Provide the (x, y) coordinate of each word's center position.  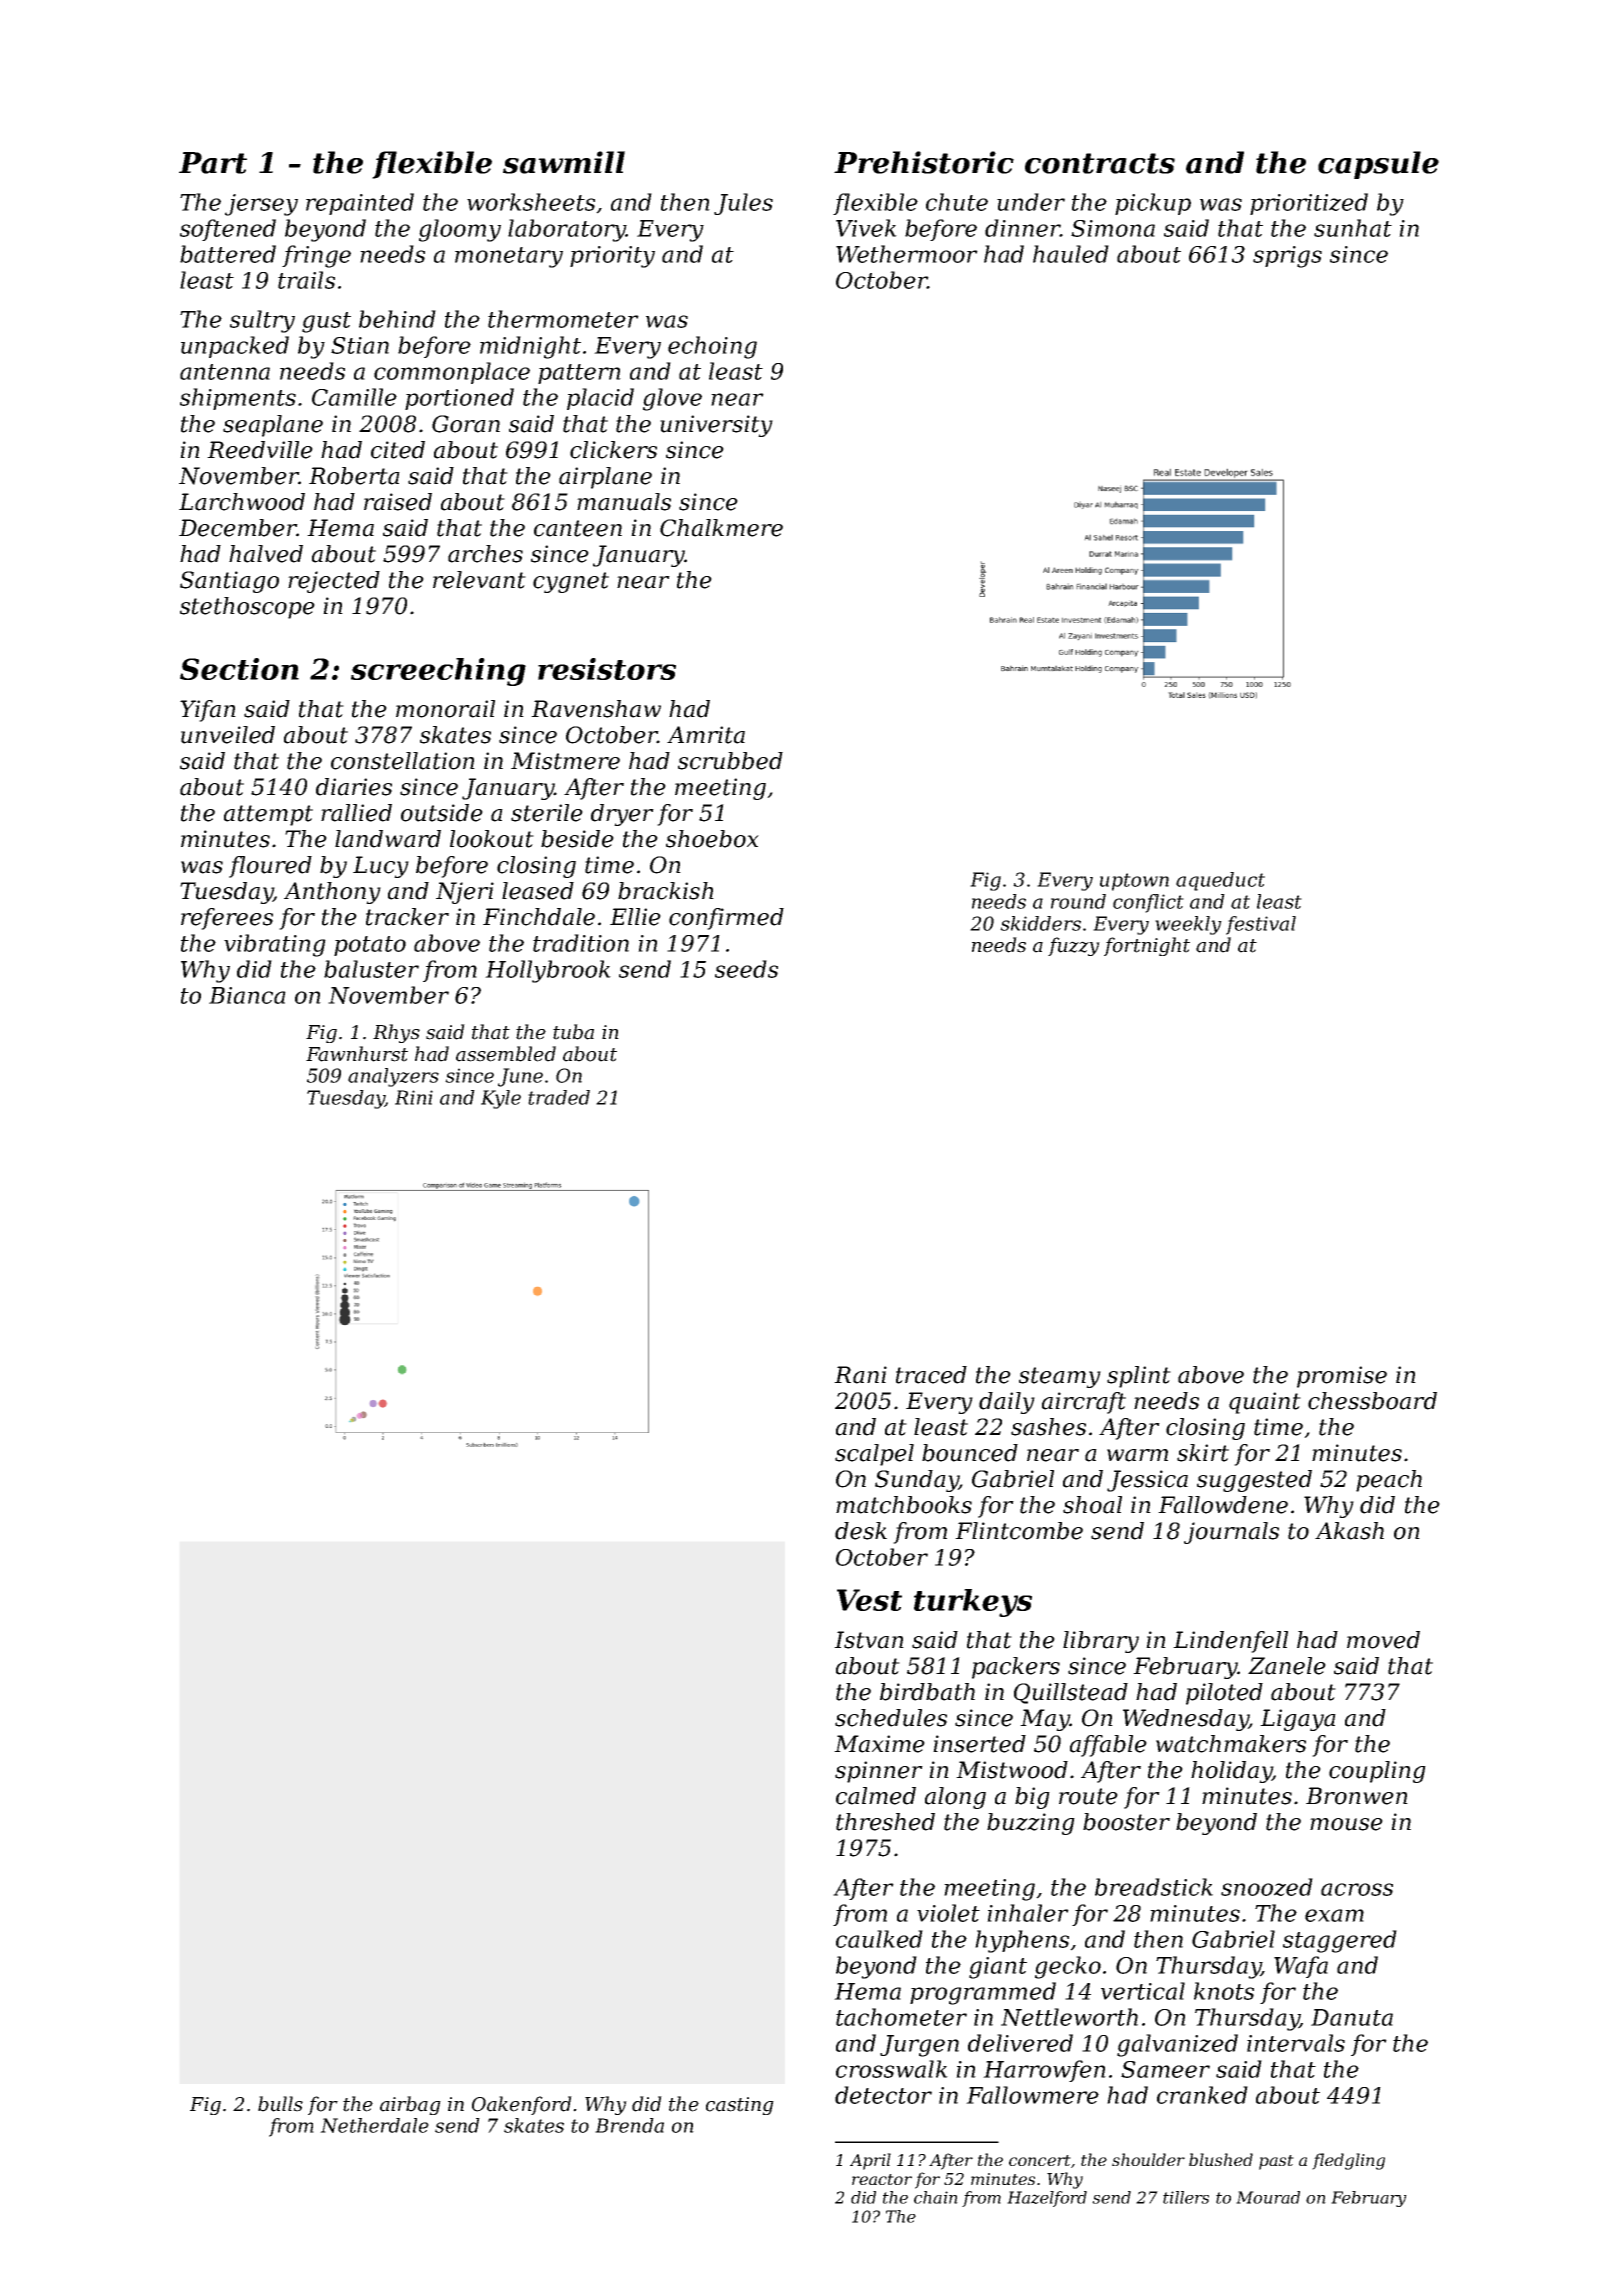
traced (931, 1375)
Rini (414, 1097)
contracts (1100, 163)
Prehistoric (924, 162)
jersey (261, 205)
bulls (280, 2104)
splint (1139, 1377)
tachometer (901, 2017)
